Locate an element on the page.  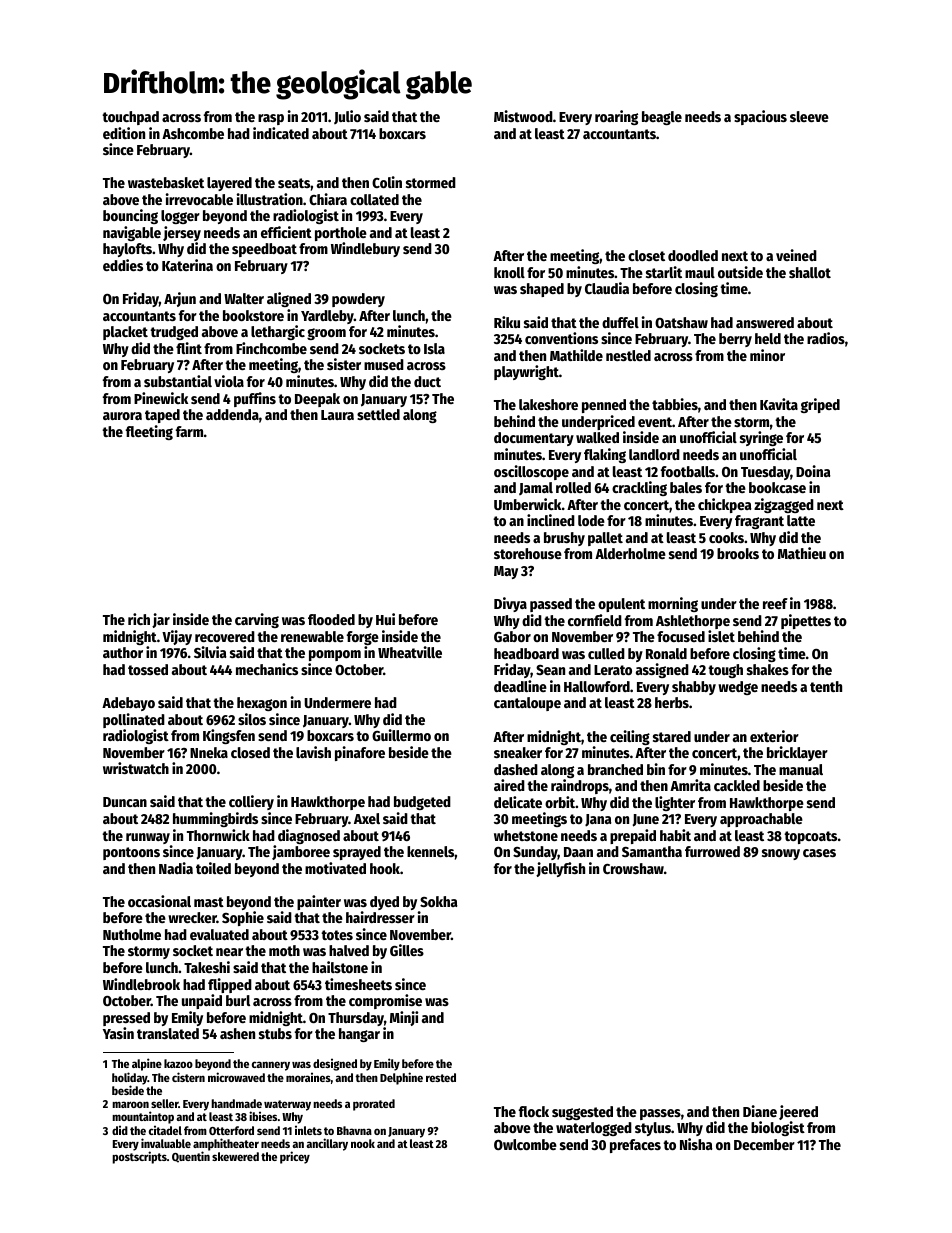
Colin is located at coordinates (387, 182).
